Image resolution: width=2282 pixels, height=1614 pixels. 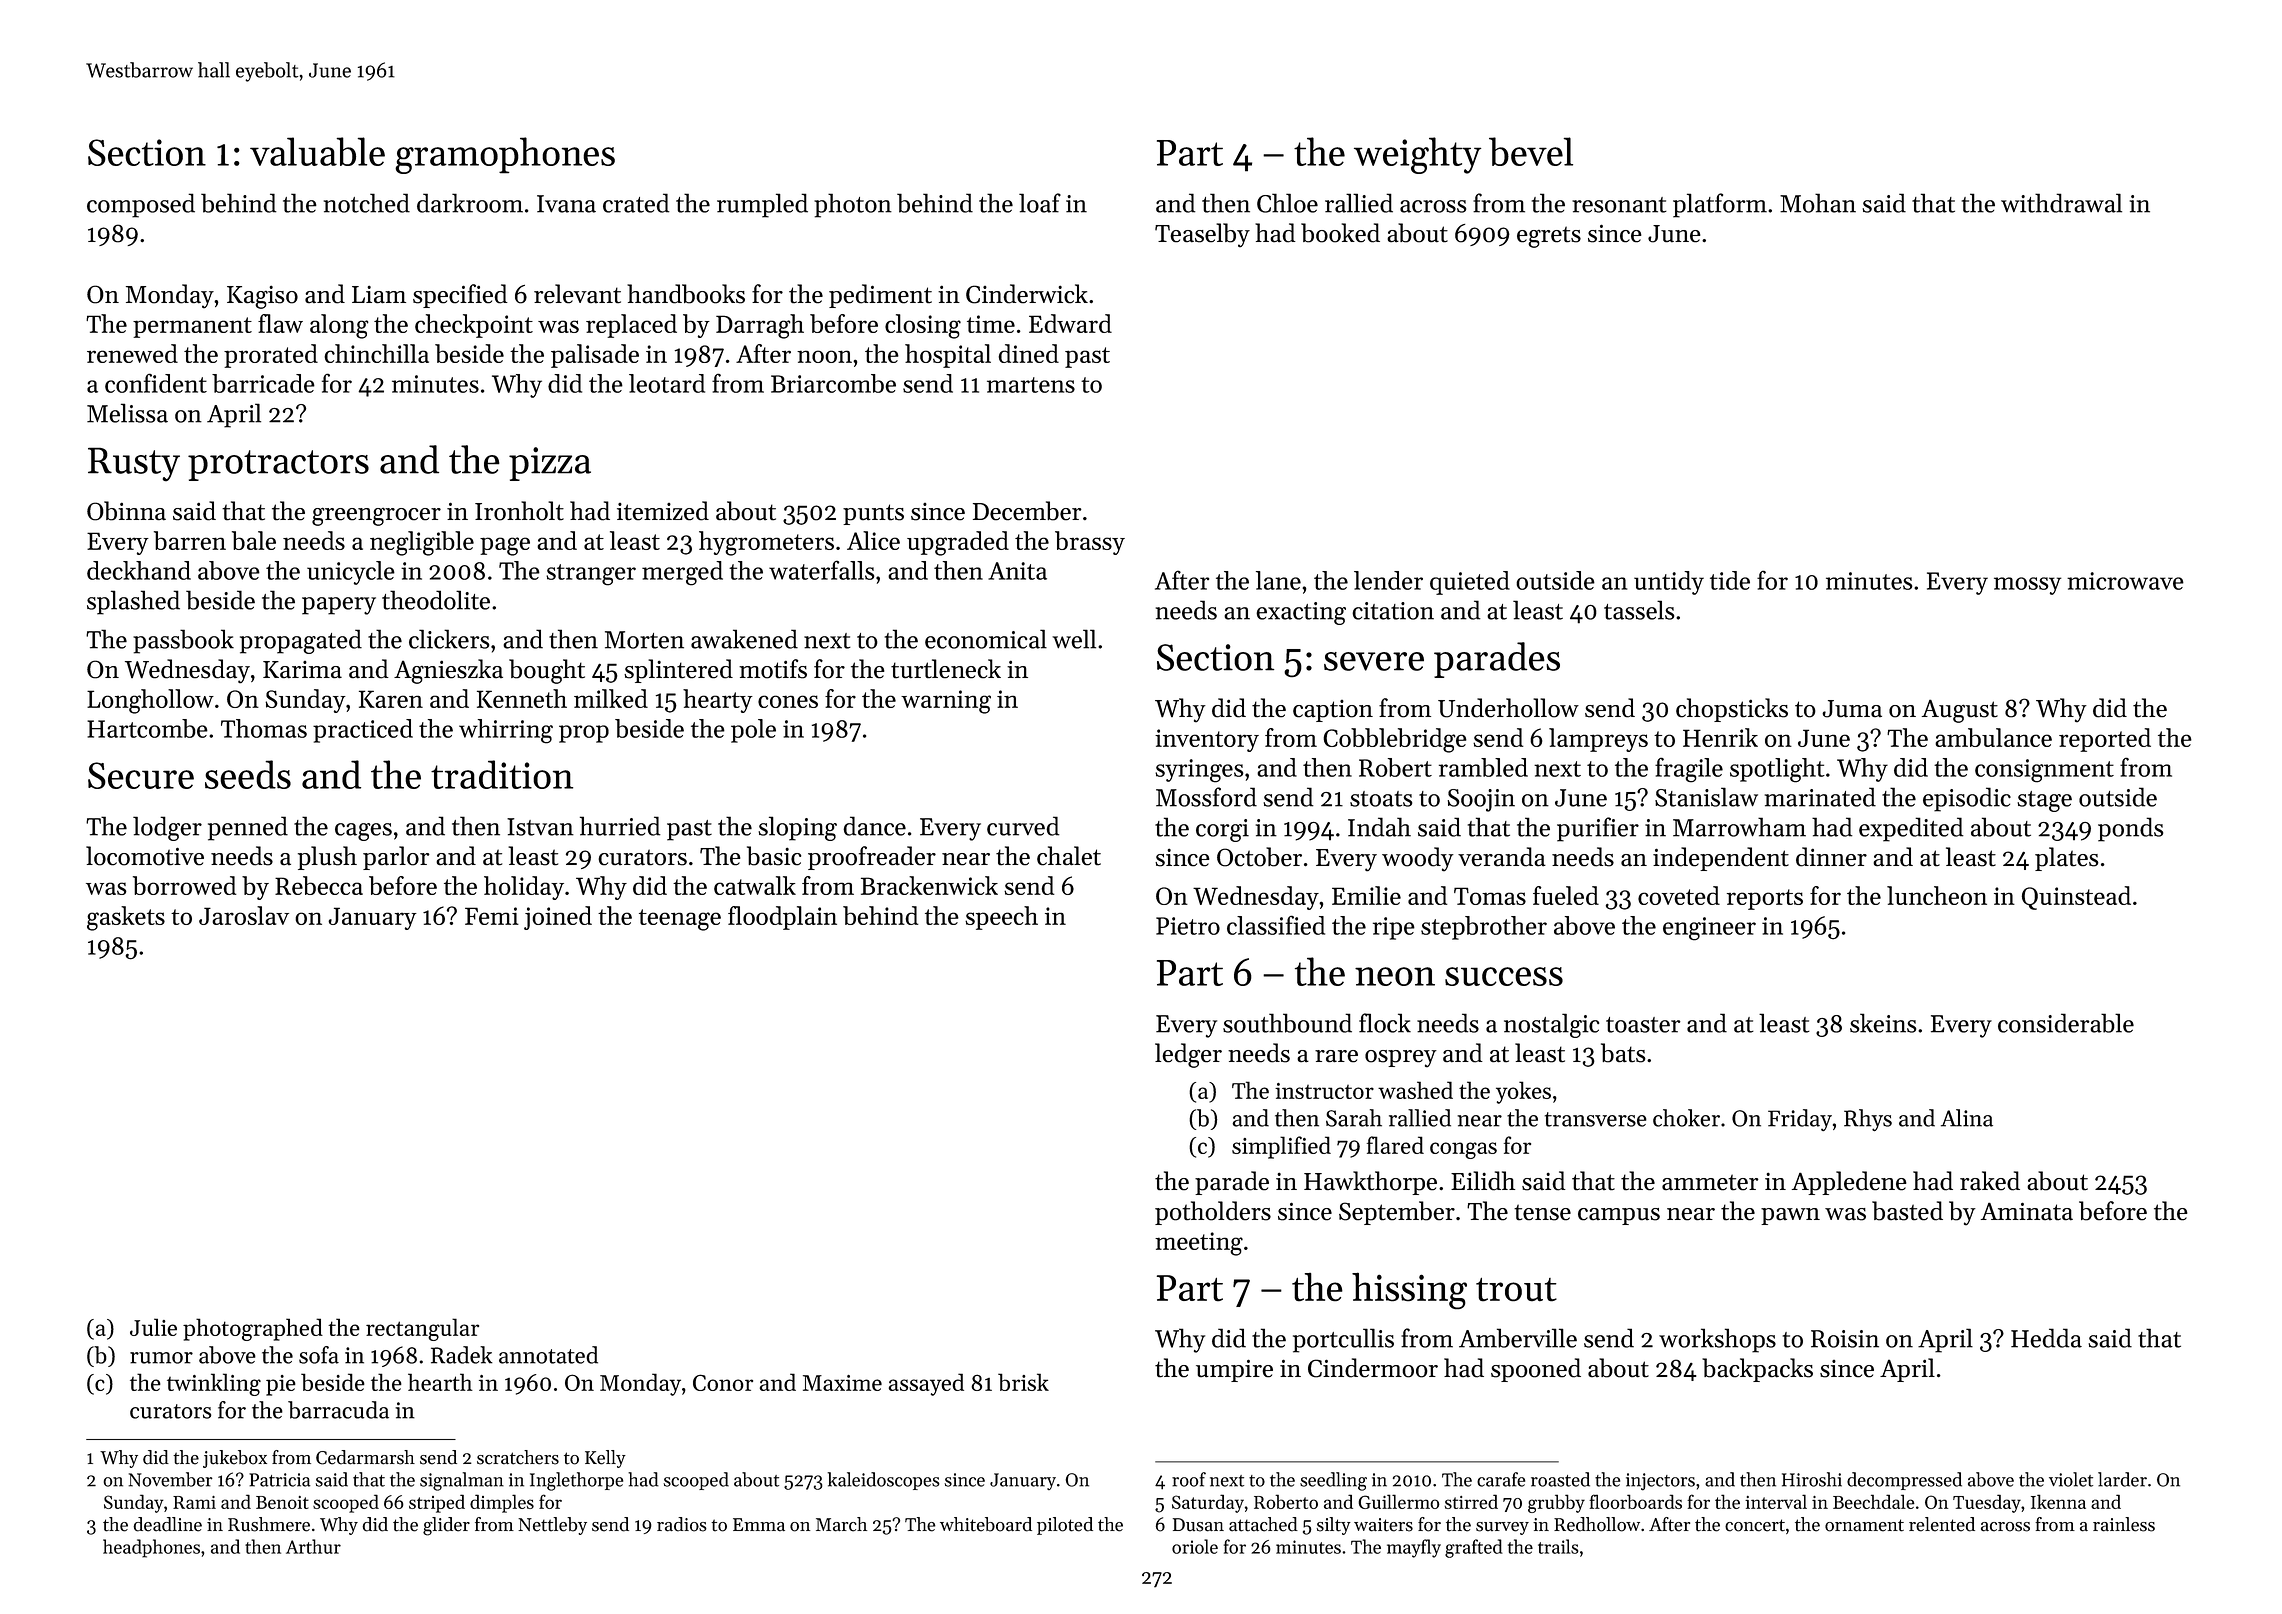 I want to click on punts, so click(x=873, y=514).
